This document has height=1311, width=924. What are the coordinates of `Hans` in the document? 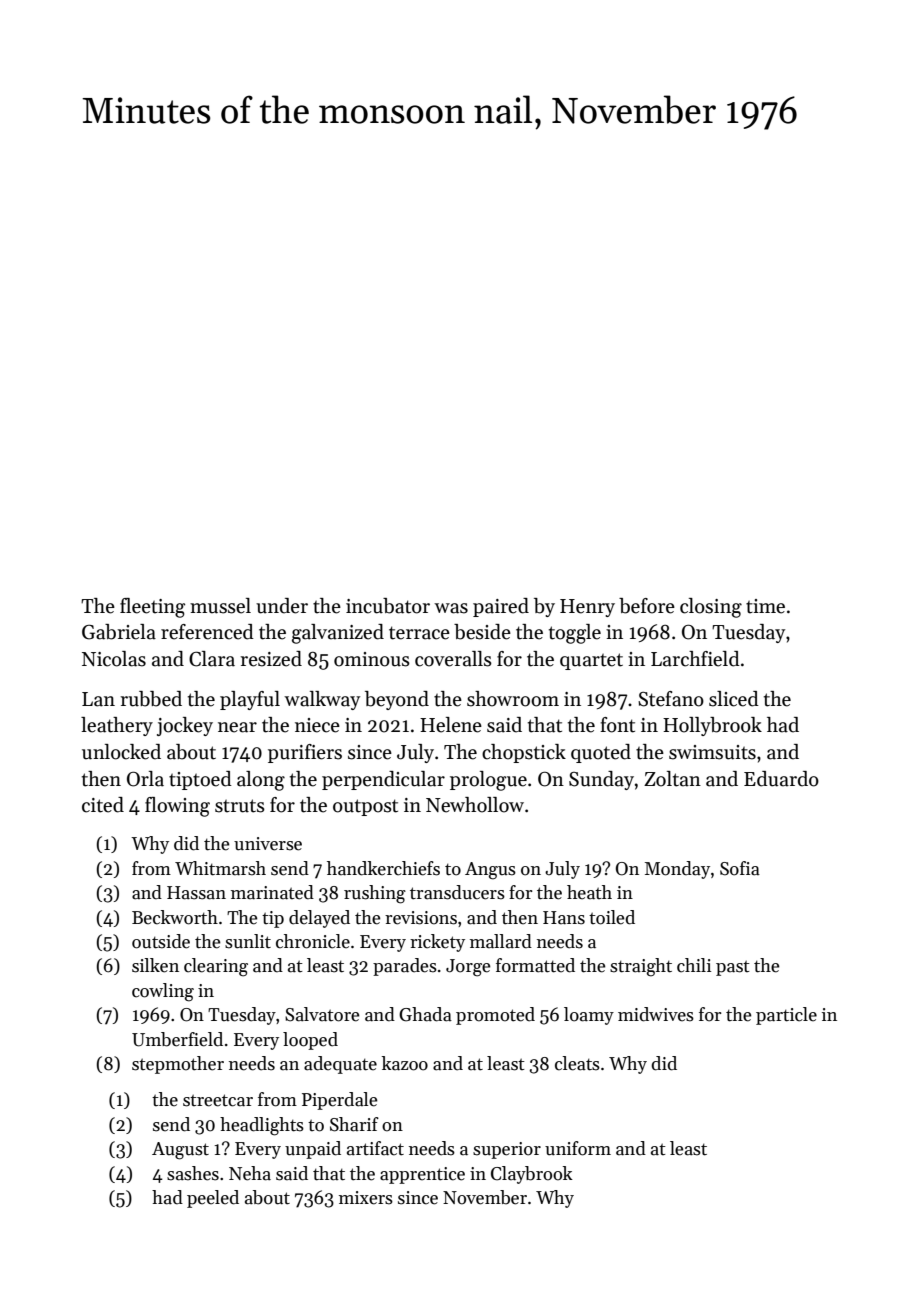 It's located at (564, 918).
